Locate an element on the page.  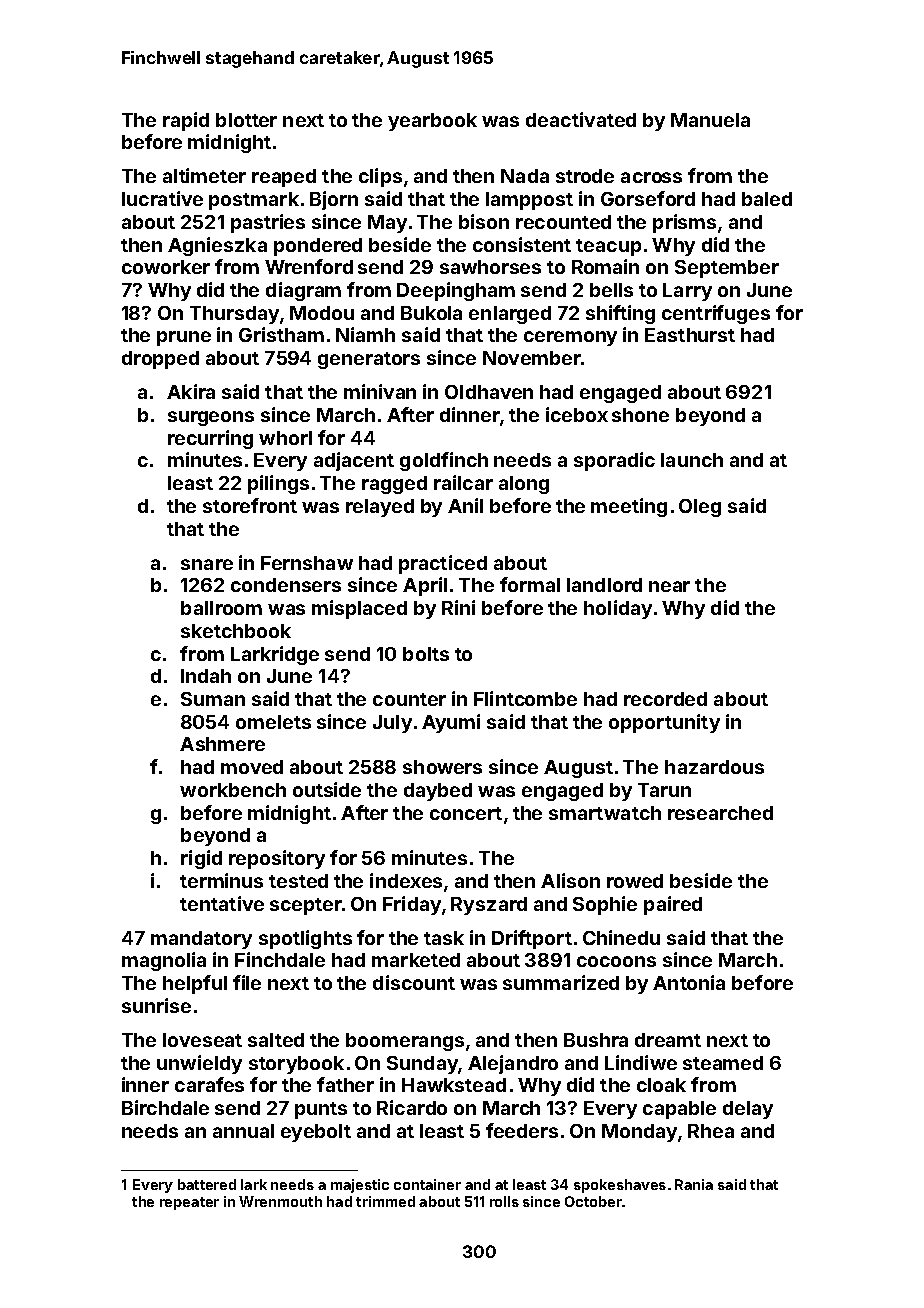
clips is located at coordinates (380, 177).
